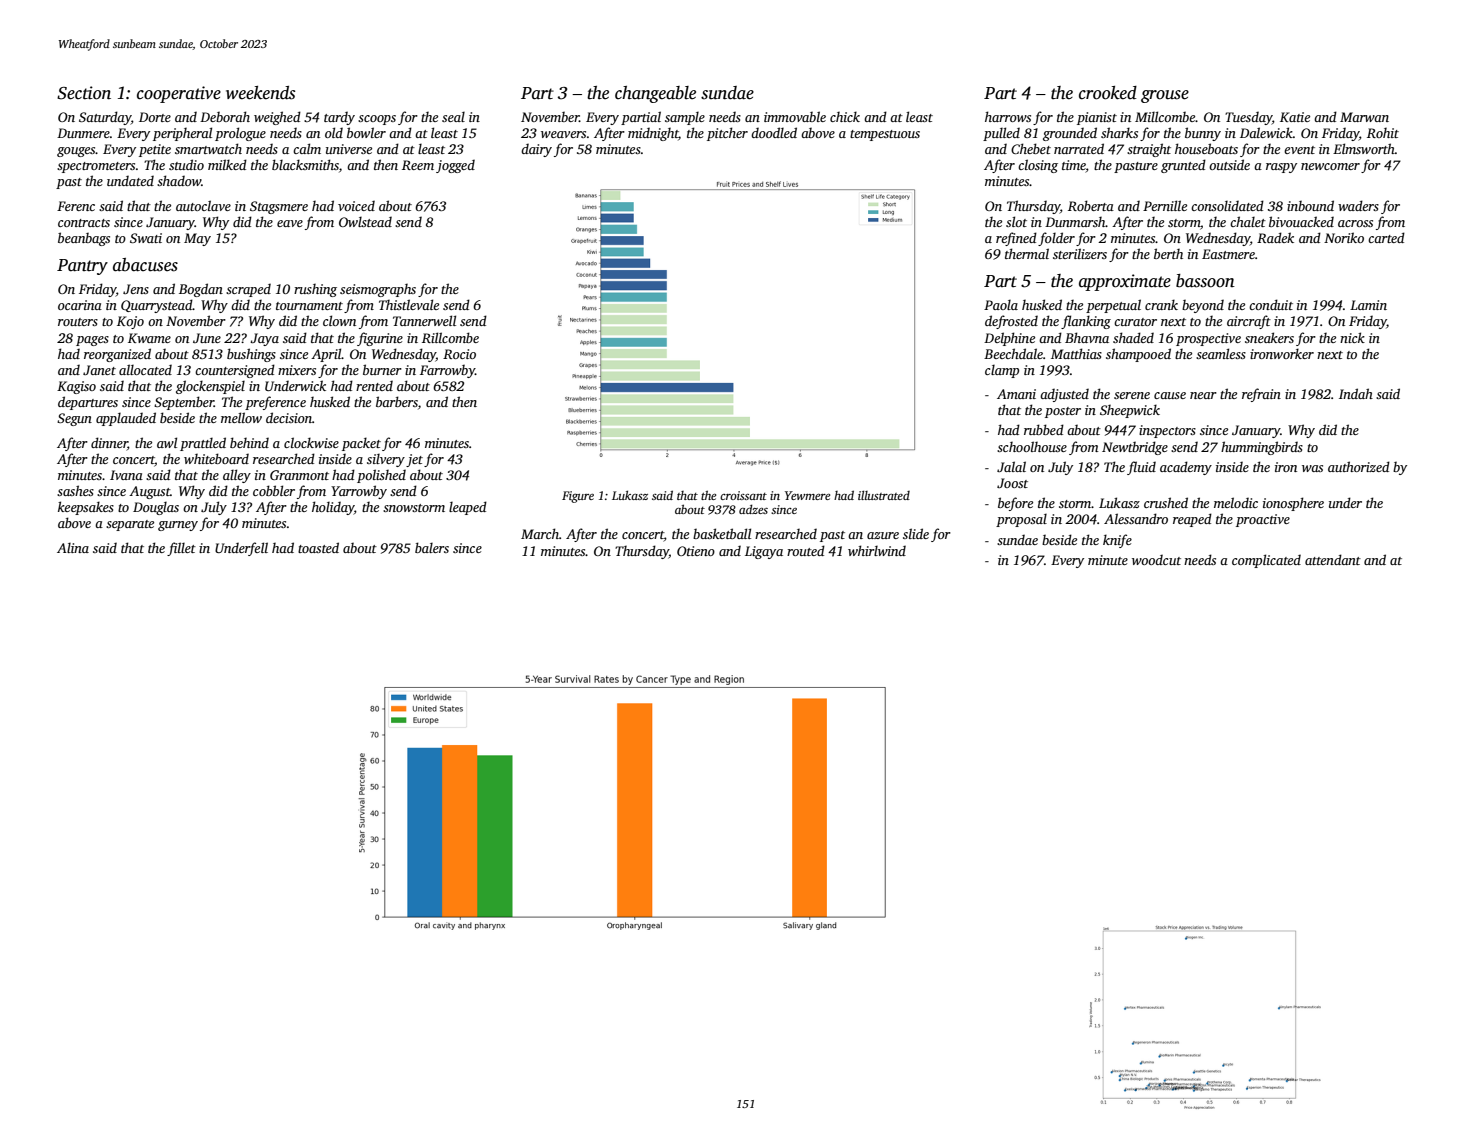  What do you see at coordinates (179, 94) in the document?
I see `cooperative` at bounding box center [179, 94].
